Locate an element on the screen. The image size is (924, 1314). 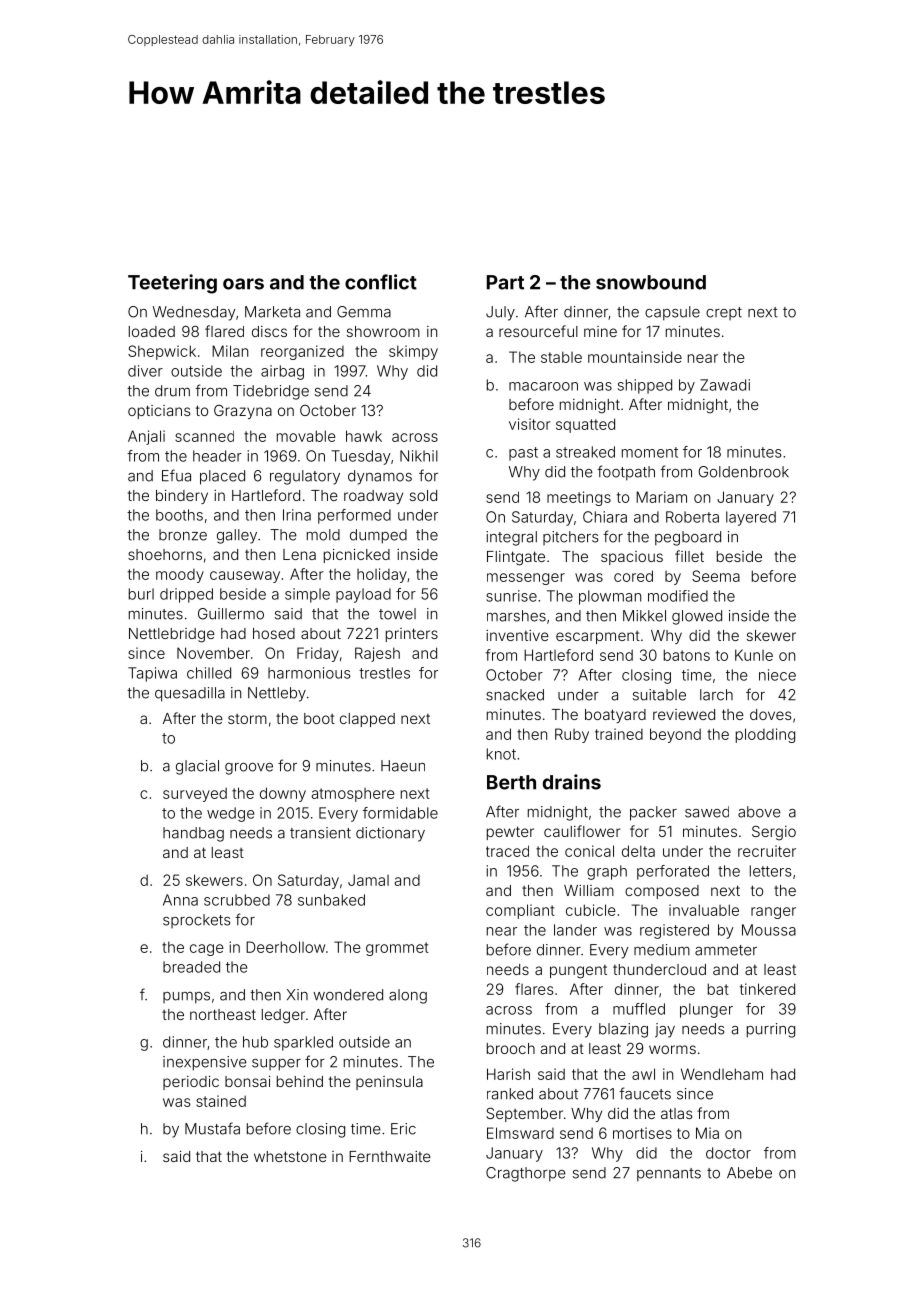
Mustafa is located at coordinates (212, 1128).
